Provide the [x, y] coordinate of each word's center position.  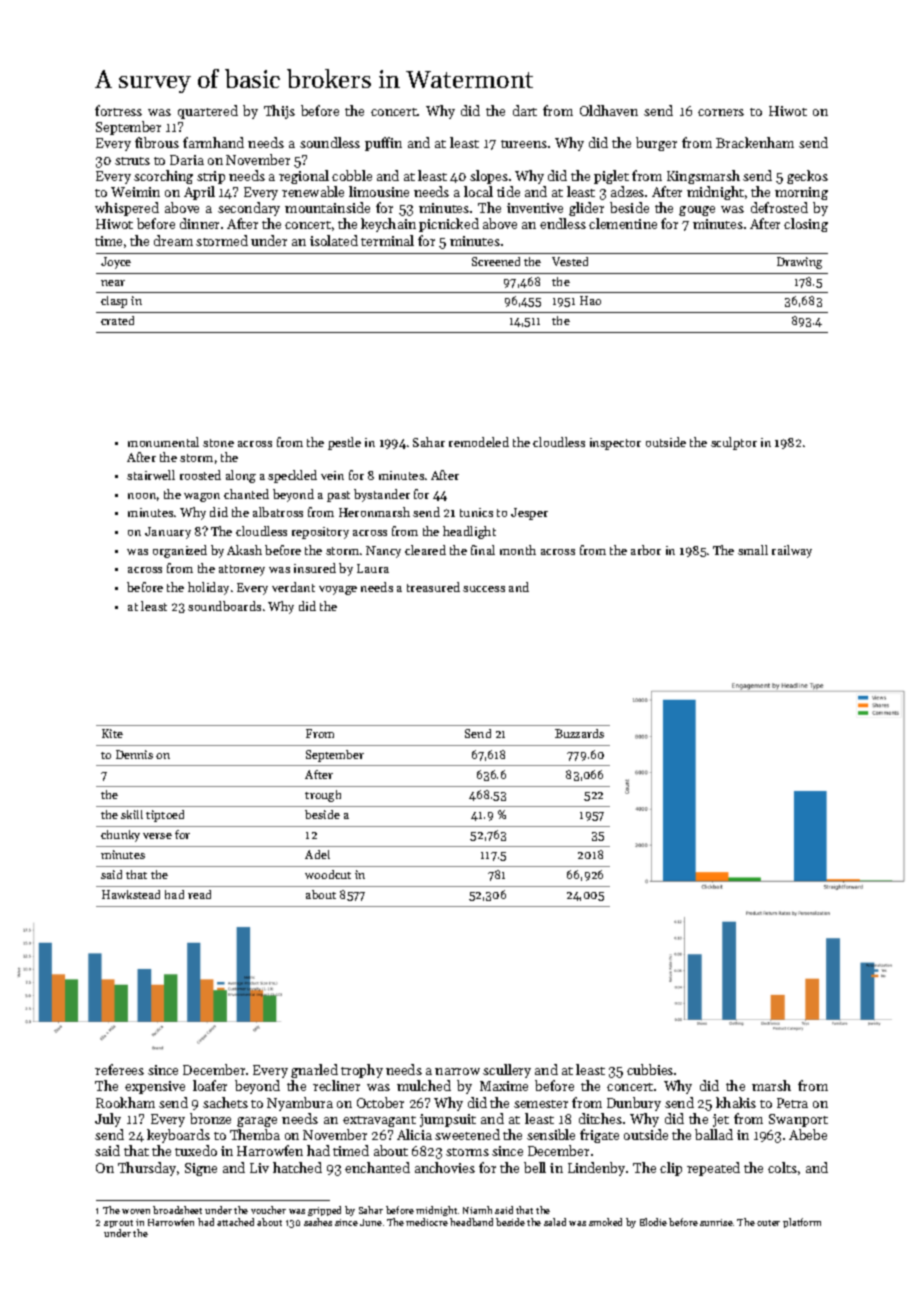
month [518, 550]
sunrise [716, 1222]
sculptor [734, 443]
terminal [387, 240]
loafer [210, 1085]
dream [173, 240]
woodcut [328, 874]
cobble [352, 175]
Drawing [799, 263]
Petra [792, 1103]
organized [180, 551]
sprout [118, 1224]
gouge [697, 211]
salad [555, 1222]
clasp [114, 302]
